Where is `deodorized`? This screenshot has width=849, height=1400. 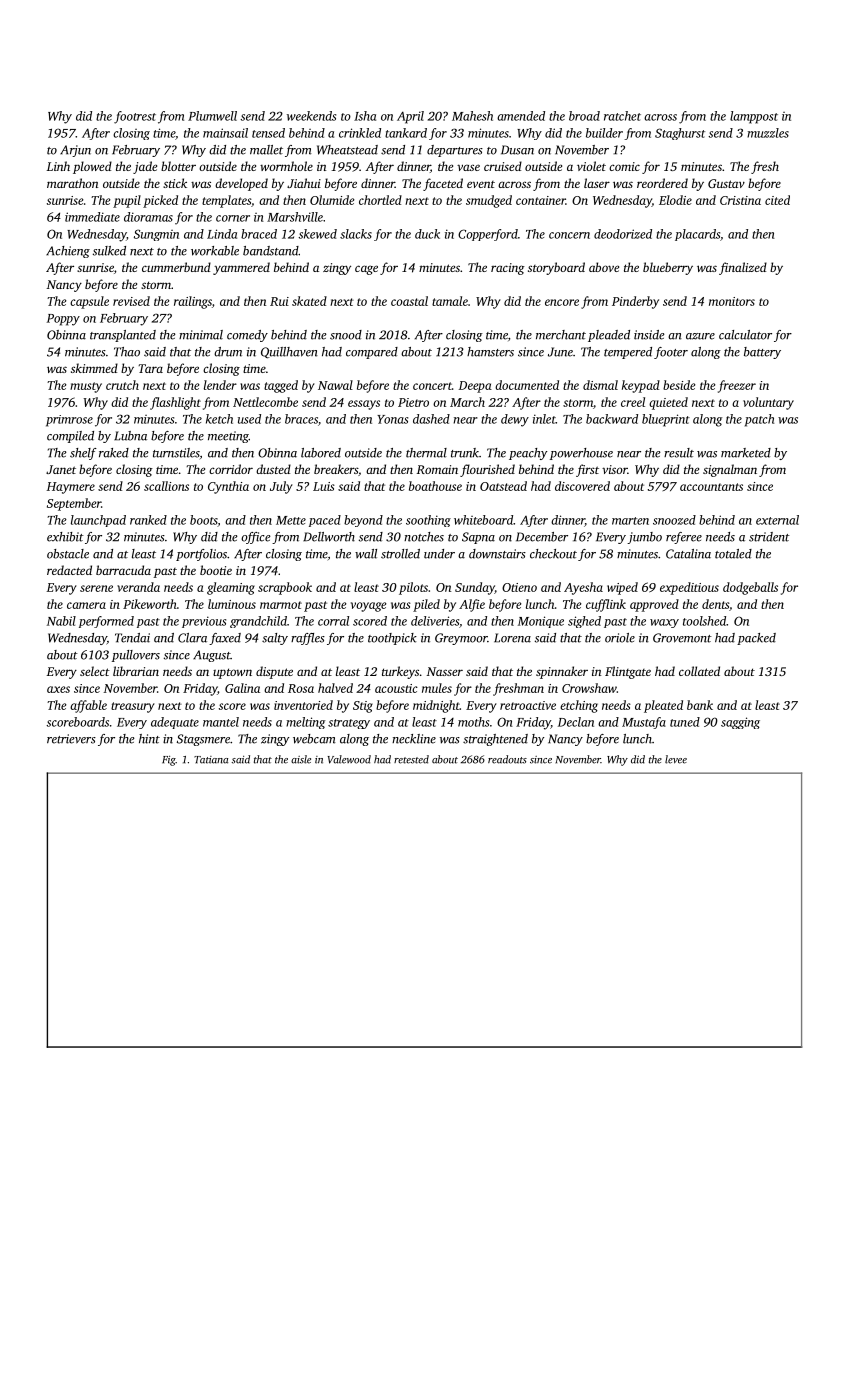
deodorized is located at coordinates (623, 234).
